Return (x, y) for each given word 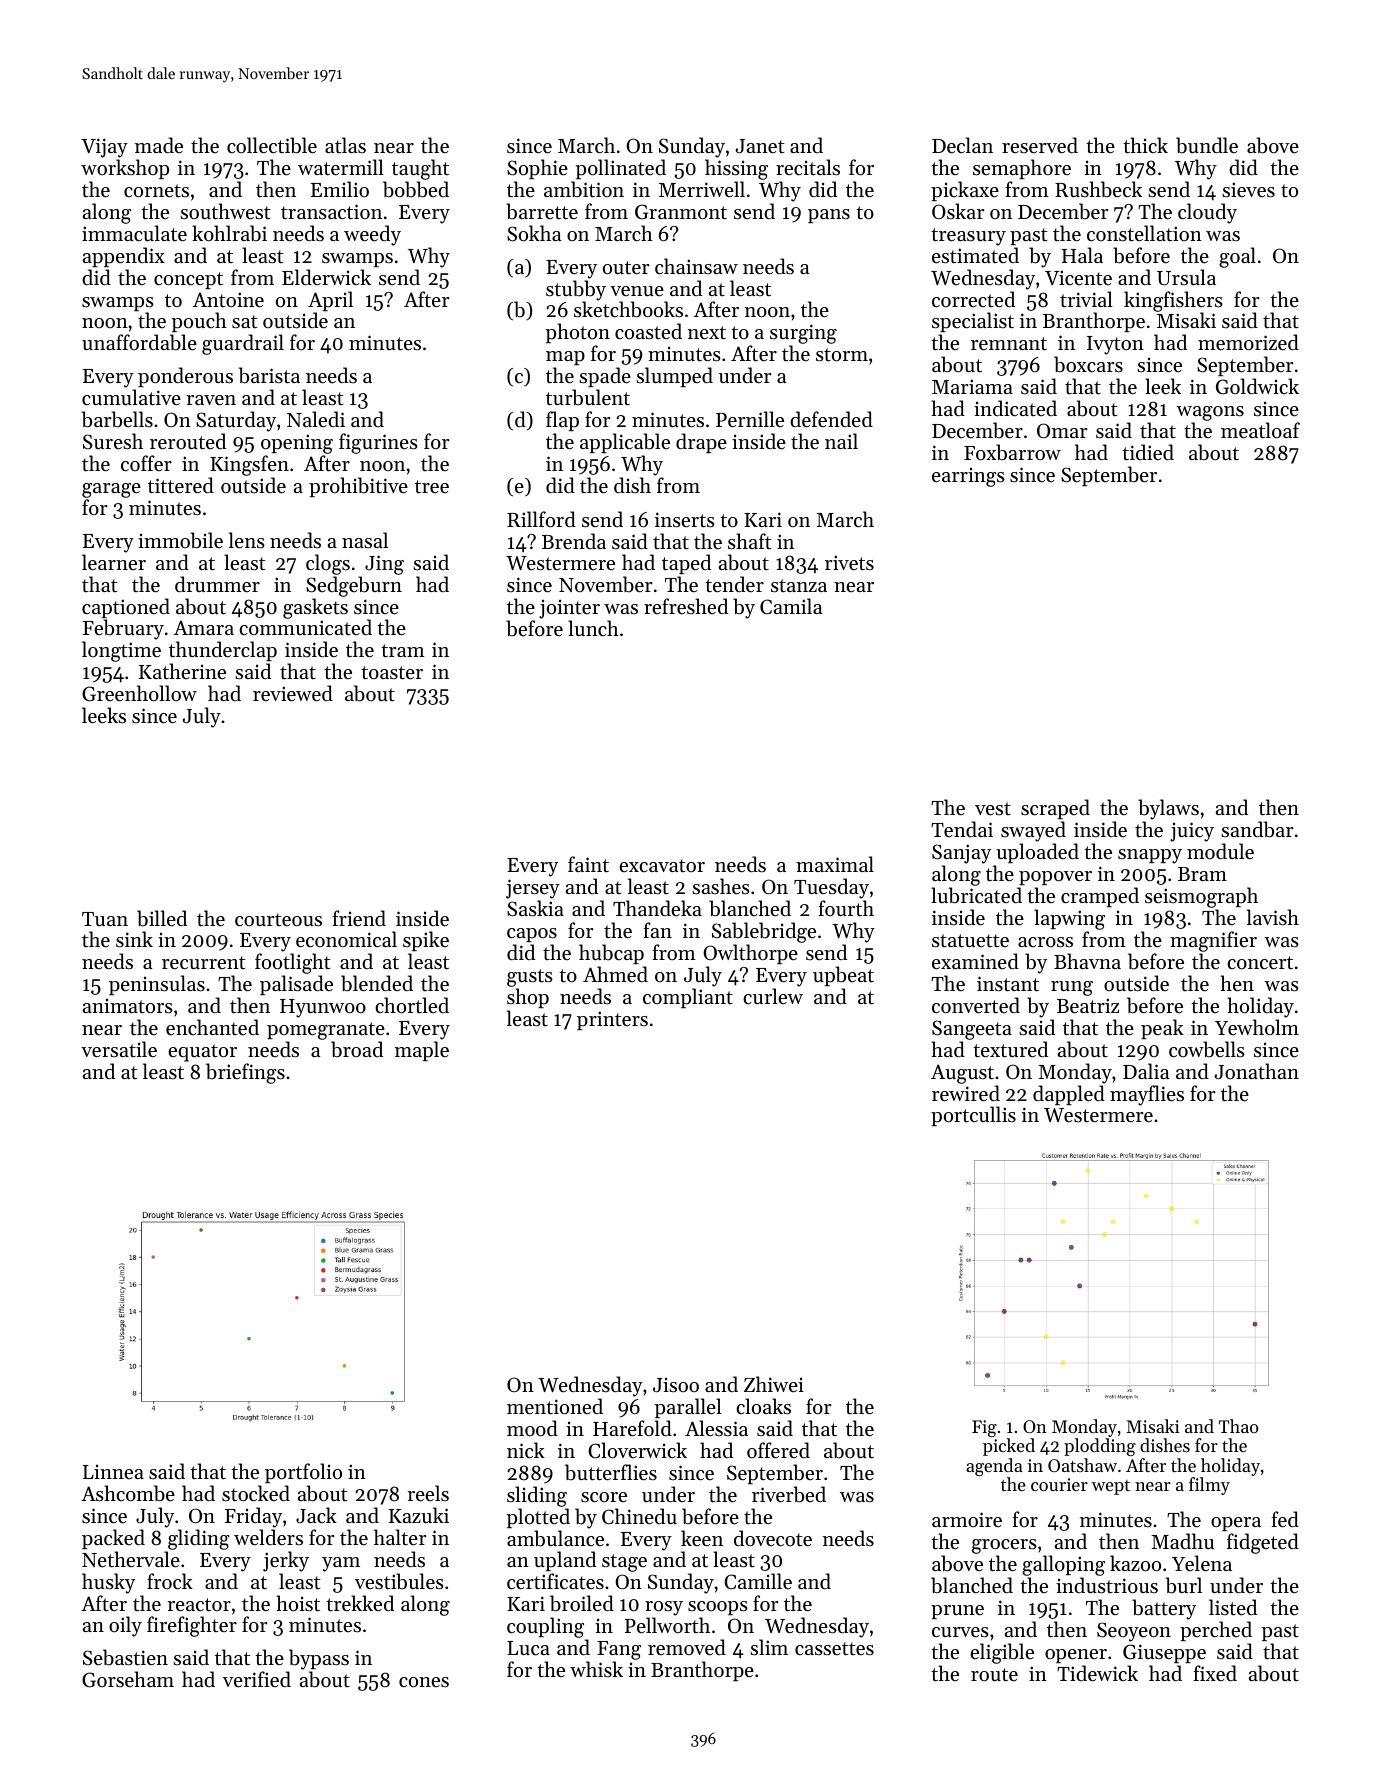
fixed (1215, 1673)
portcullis (973, 1116)
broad (357, 1049)
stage (624, 1563)
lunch (593, 628)
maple (422, 1051)
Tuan (105, 919)
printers (612, 1020)
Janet (760, 146)
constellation (1144, 233)
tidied (1148, 452)
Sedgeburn (354, 586)
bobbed (416, 189)
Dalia (1146, 1071)
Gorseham (128, 1679)
